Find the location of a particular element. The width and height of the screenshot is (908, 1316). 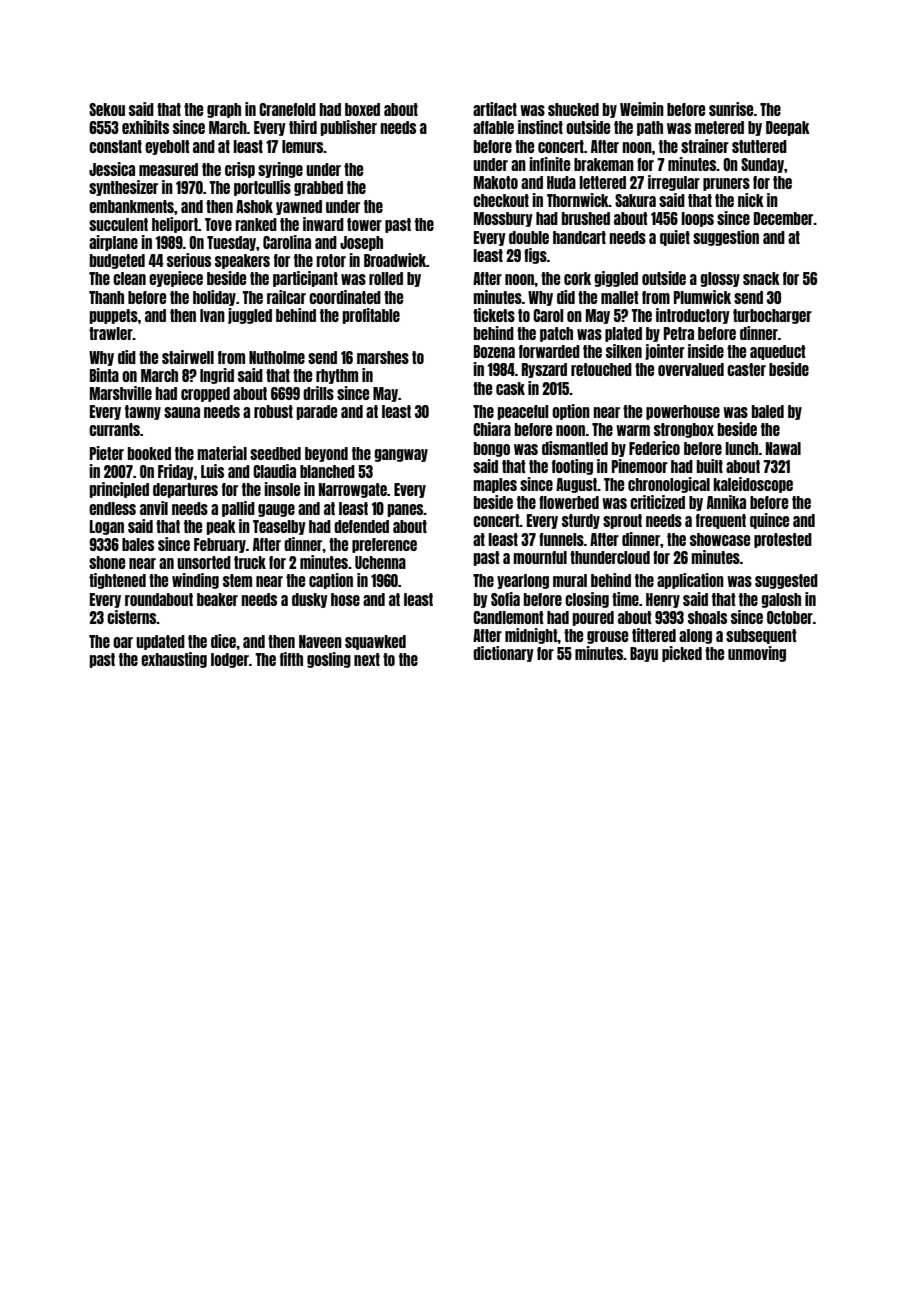

squawked is located at coordinates (375, 642).
